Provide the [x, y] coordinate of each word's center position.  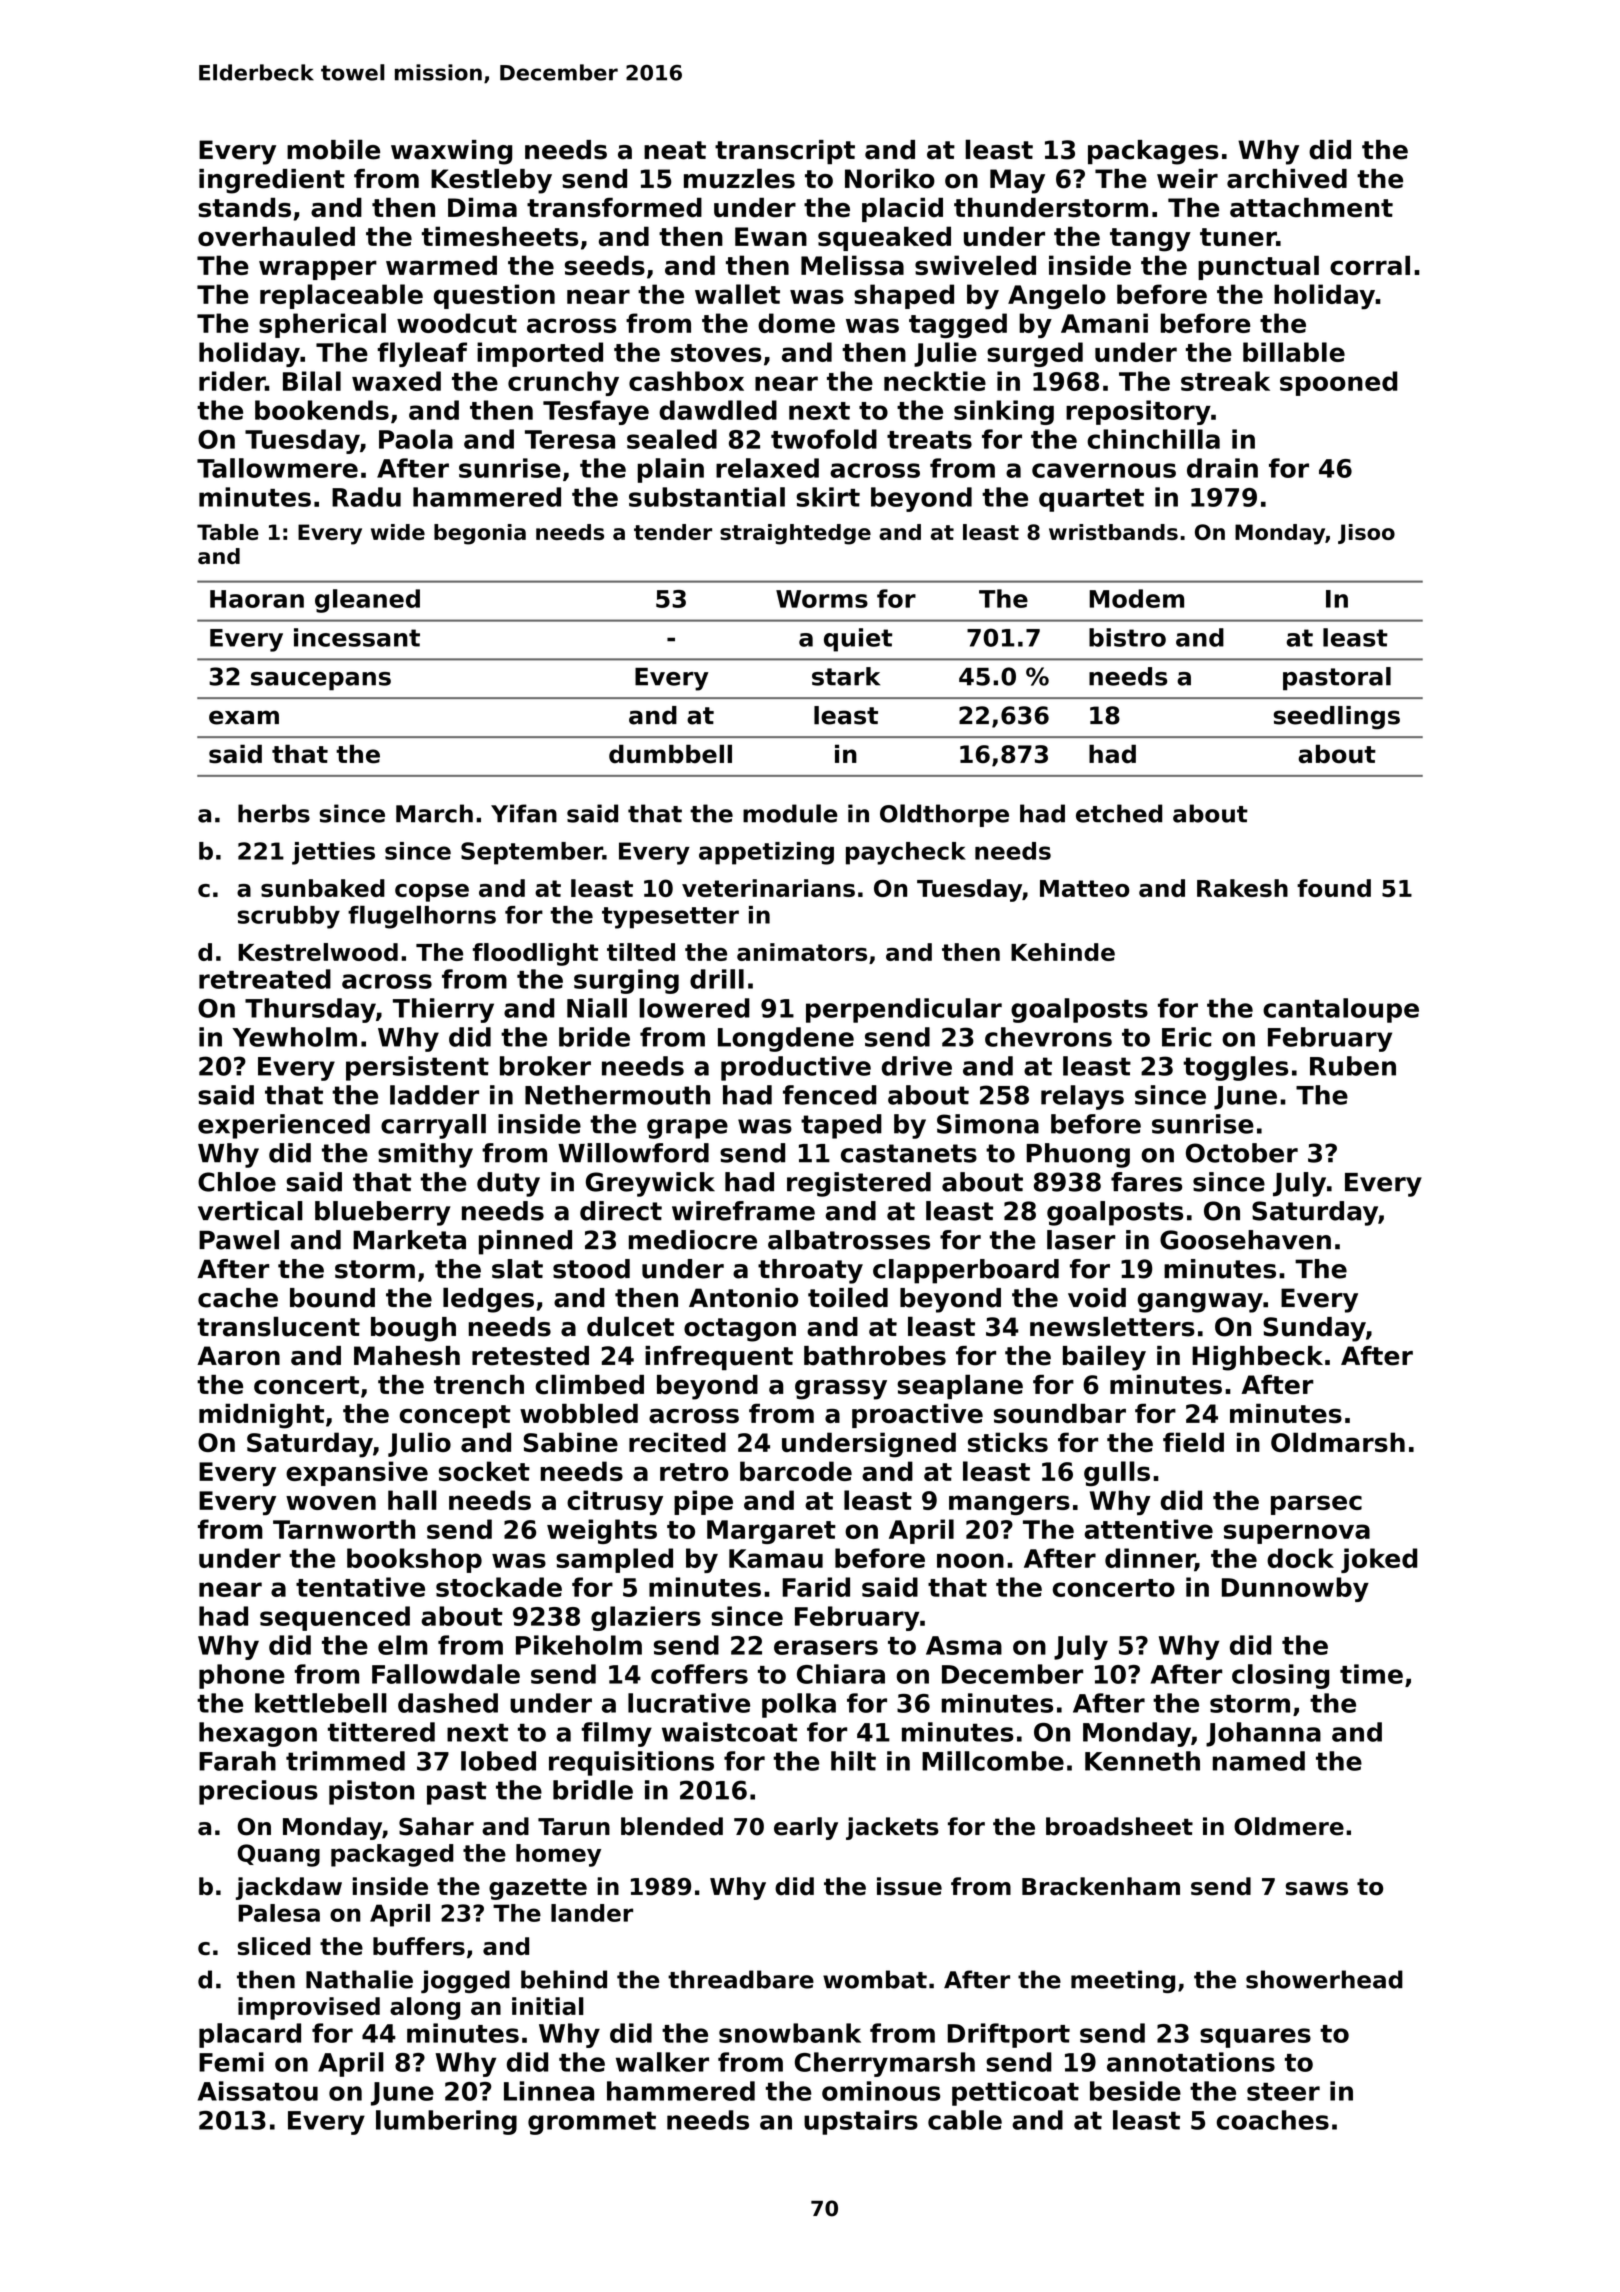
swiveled [975, 265]
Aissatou [258, 2091]
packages [1153, 152]
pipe [703, 1502]
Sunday [1314, 1329]
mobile [333, 149]
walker [662, 2062]
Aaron [238, 1356]
